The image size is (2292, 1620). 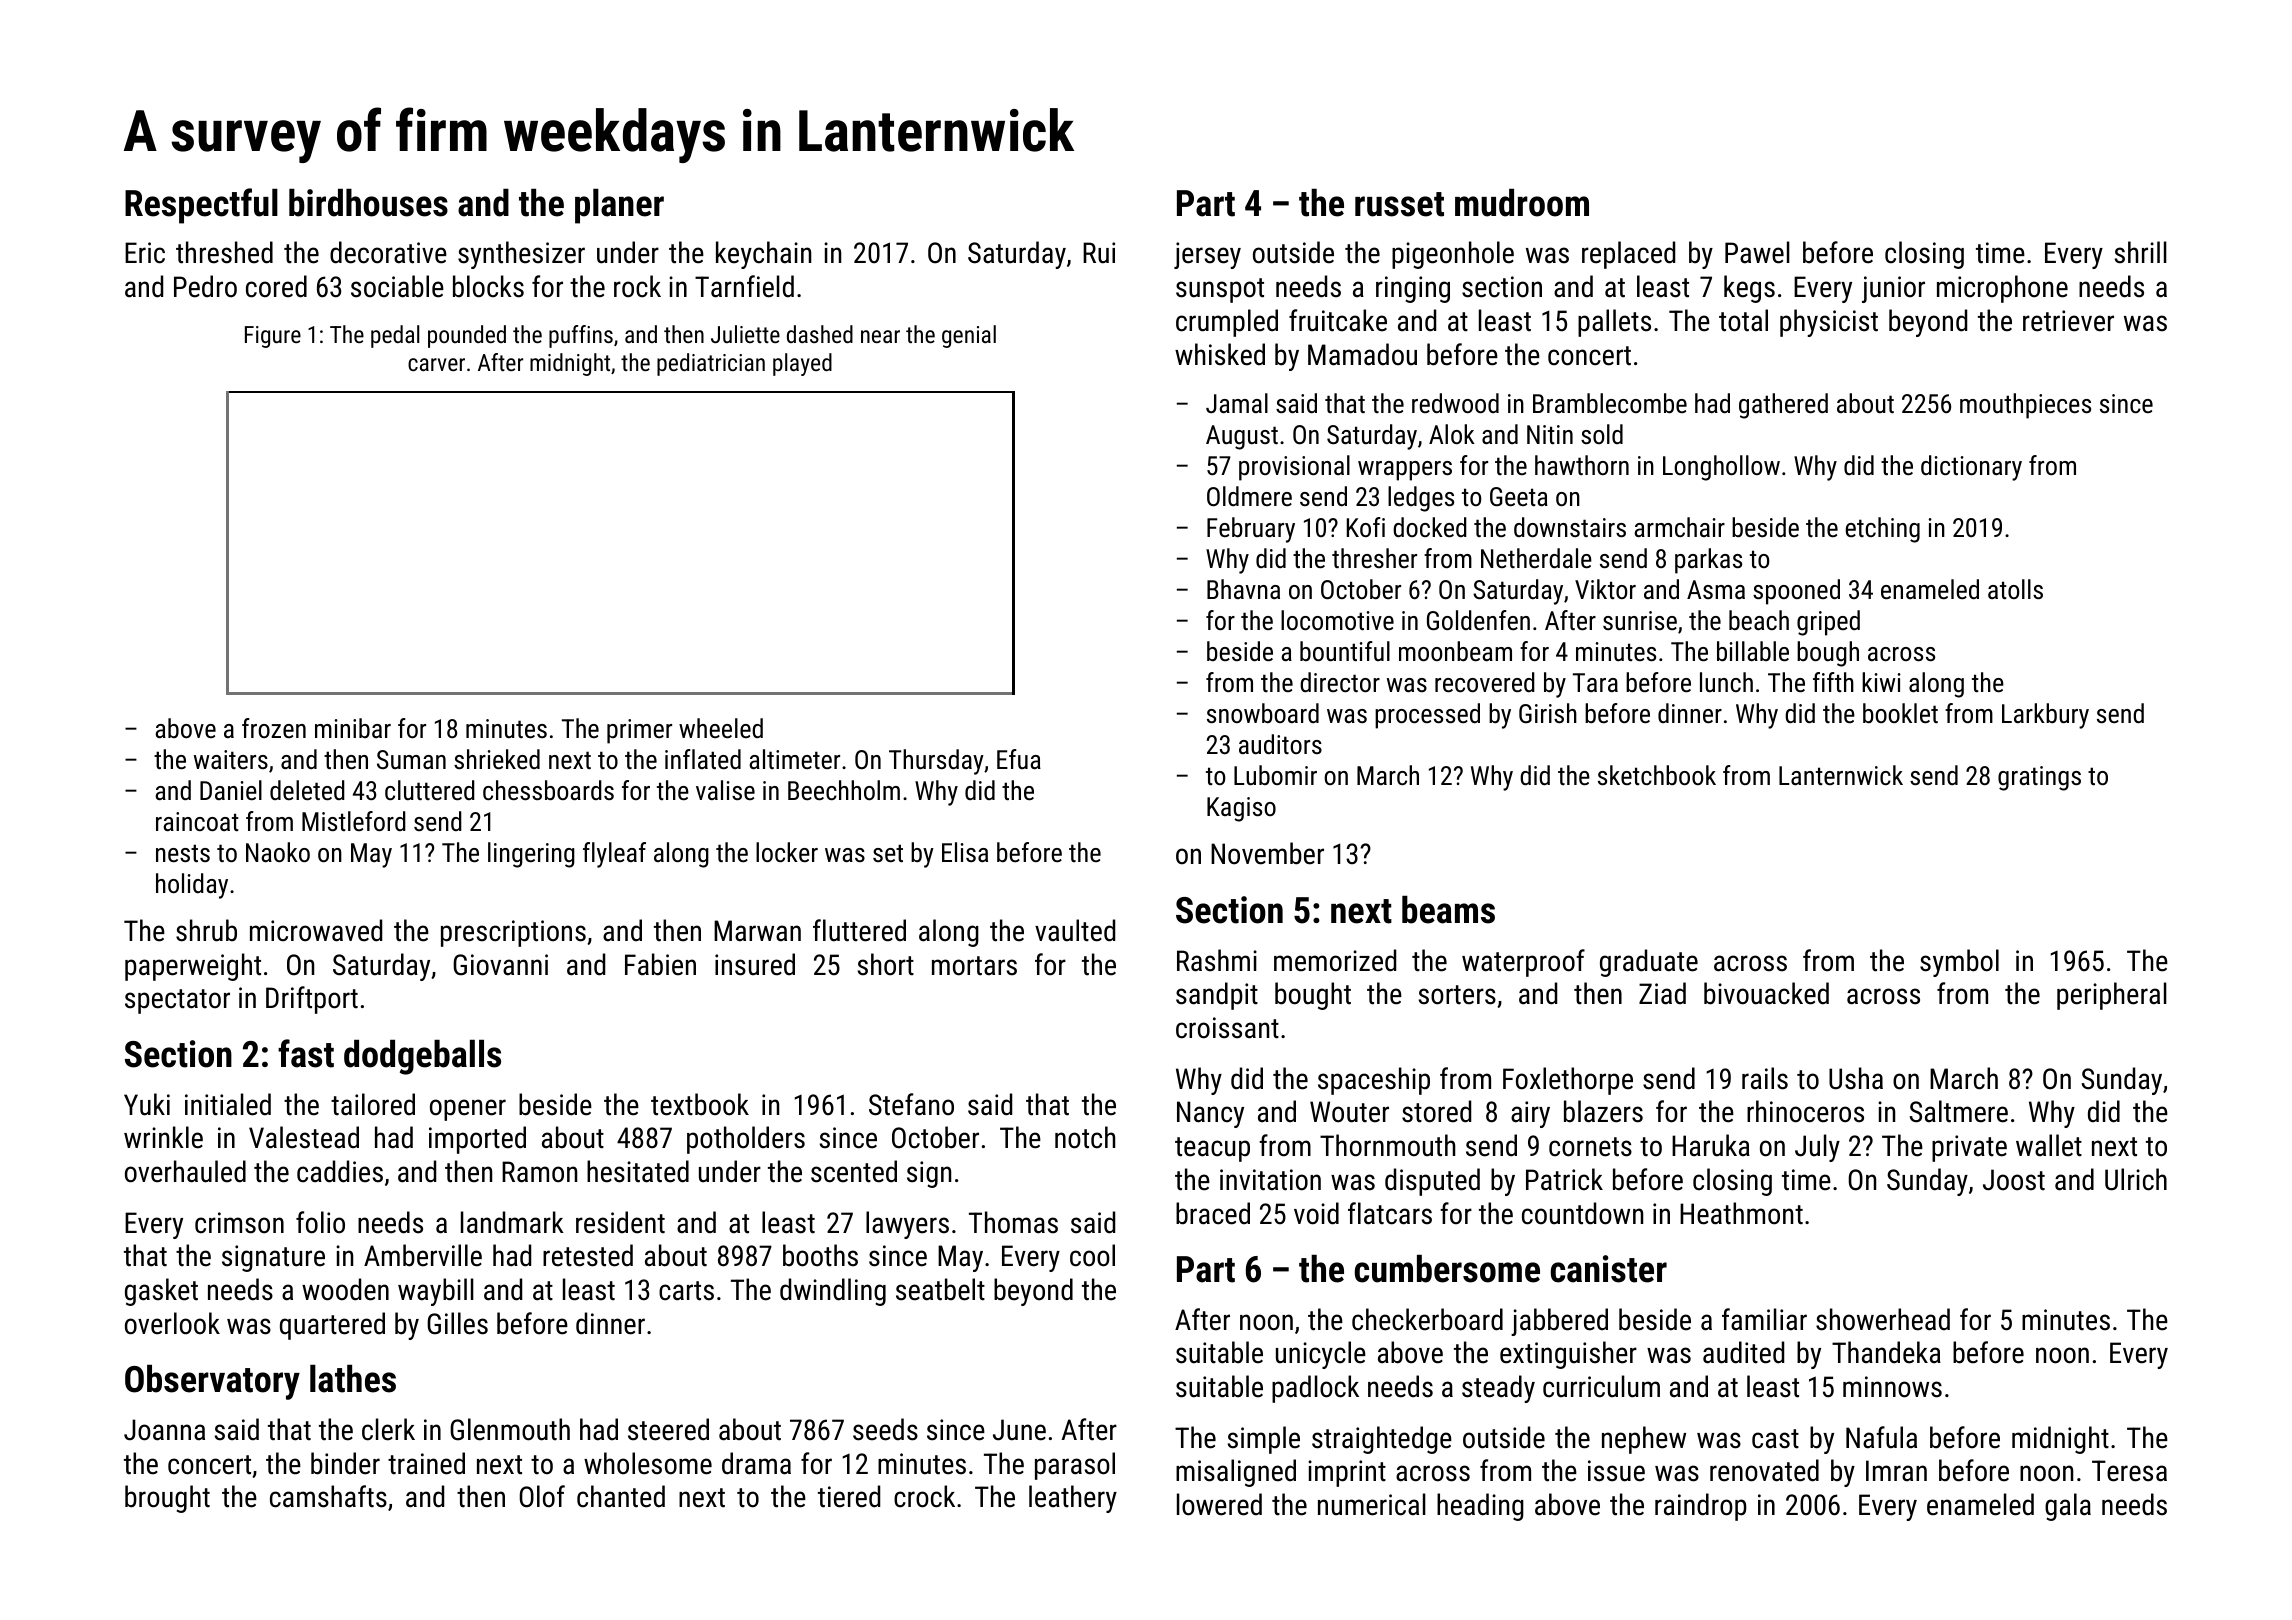 What do you see at coordinates (147, 1104) in the document?
I see `Yuki` at bounding box center [147, 1104].
